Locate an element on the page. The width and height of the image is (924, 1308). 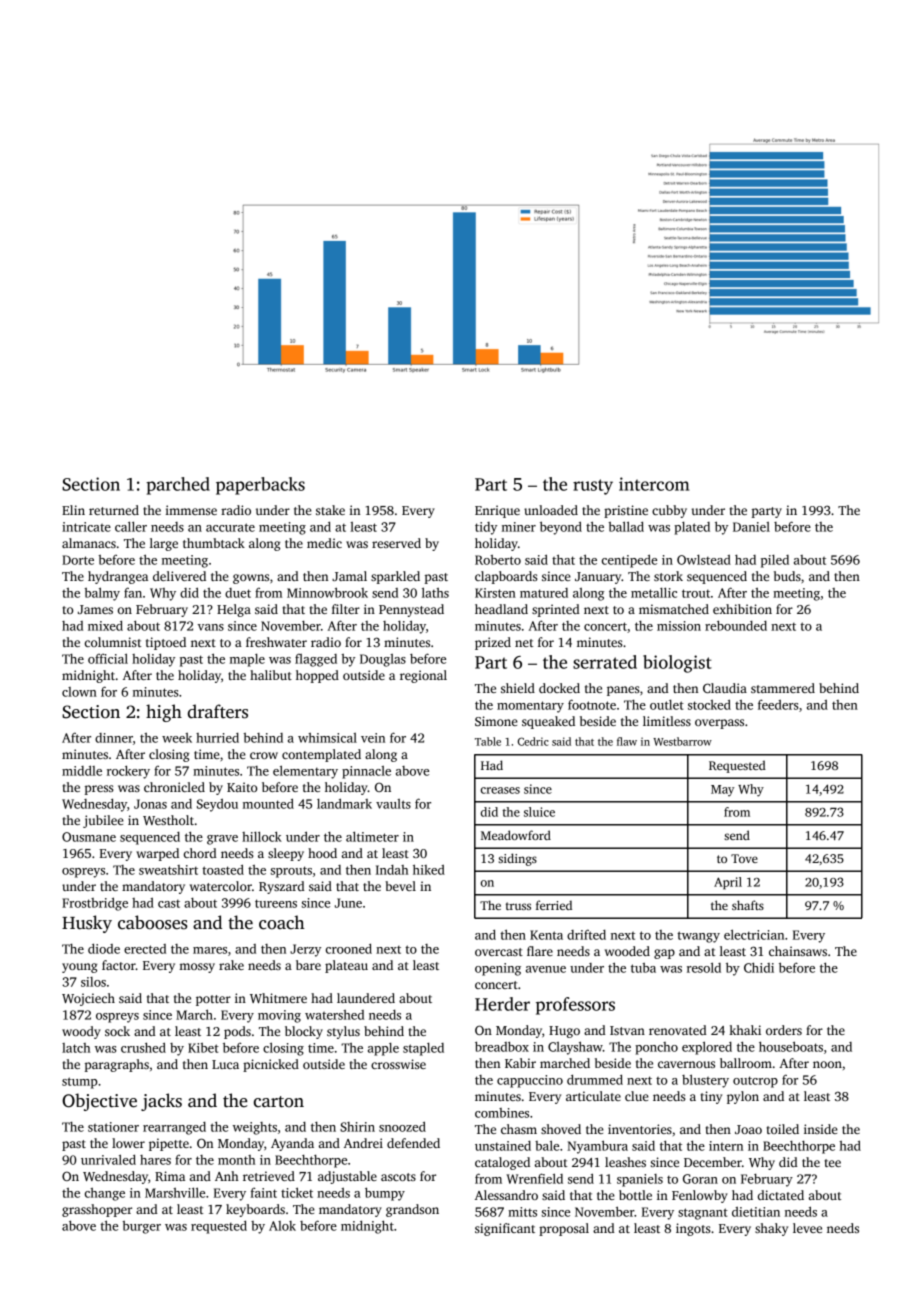
rockery is located at coordinates (128, 772).
